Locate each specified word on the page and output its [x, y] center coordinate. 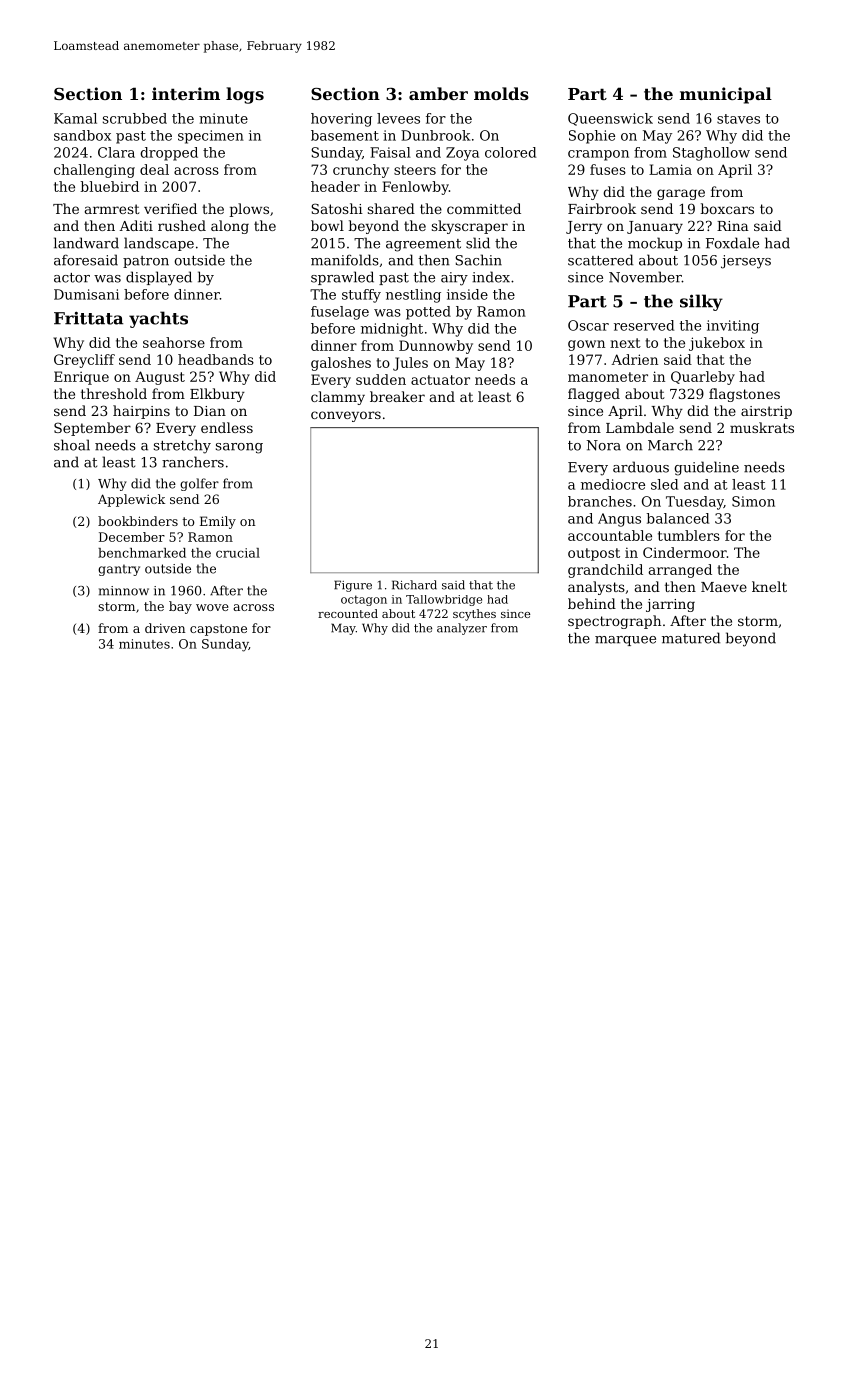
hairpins [141, 412]
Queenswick [610, 119]
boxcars [727, 208]
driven [165, 628]
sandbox [82, 135]
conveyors [346, 416]
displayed [159, 278]
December [132, 537]
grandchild [605, 571]
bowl [327, 225]
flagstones [744, 395]
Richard [414, 585]
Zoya [462, 154]
